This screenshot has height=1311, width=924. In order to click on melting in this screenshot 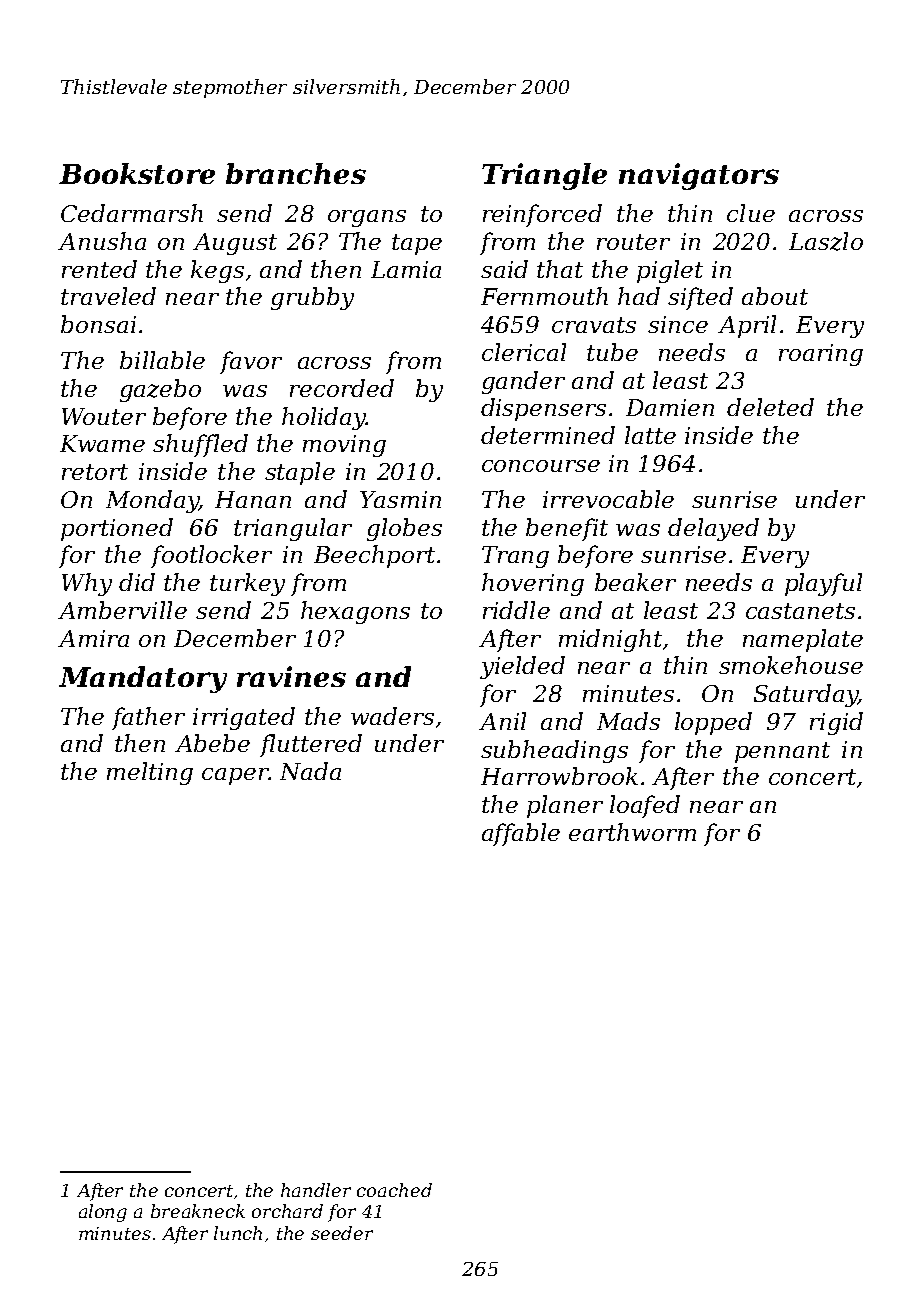, I will do `click(150, 773)`.
